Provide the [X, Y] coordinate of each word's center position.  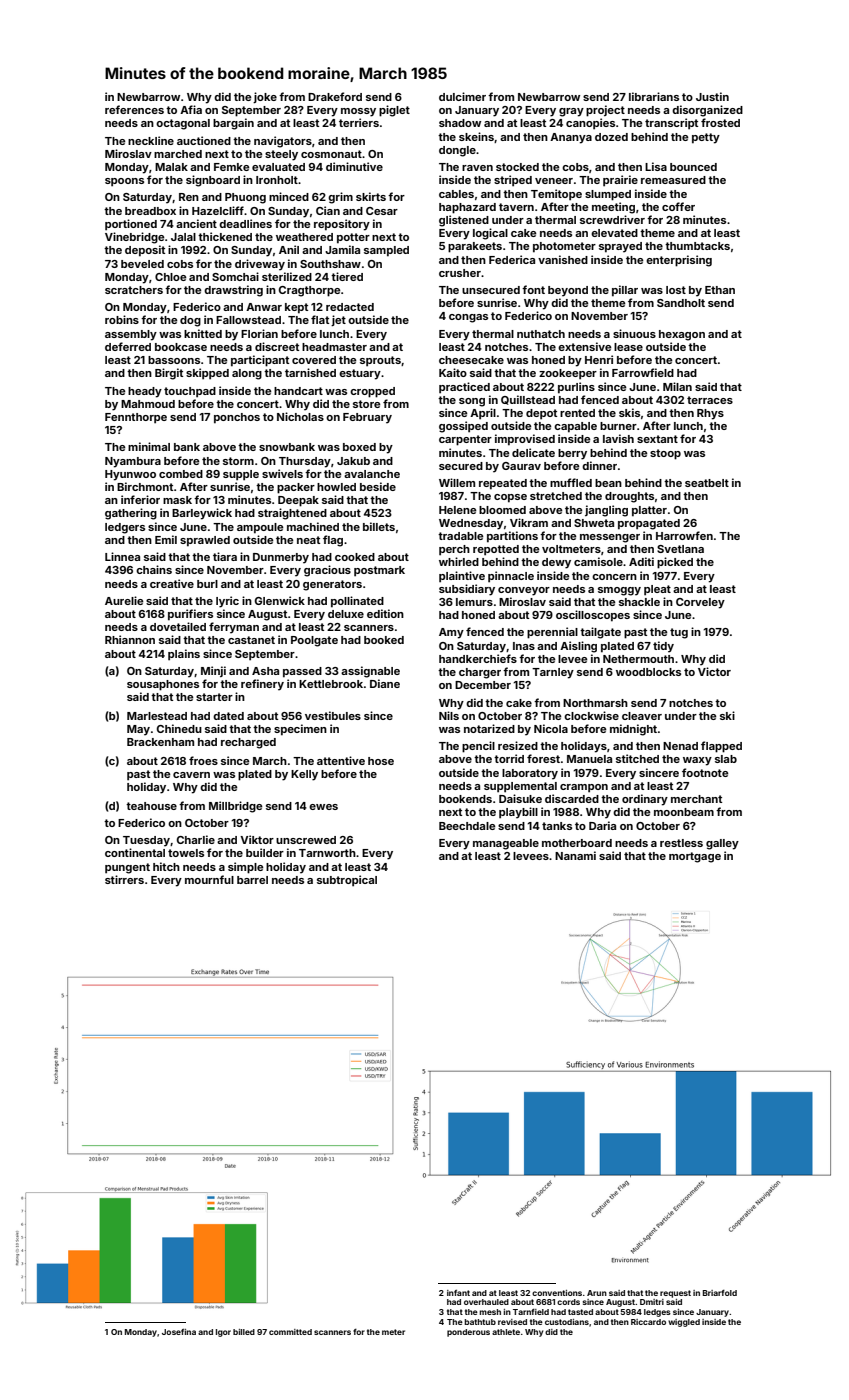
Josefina [179, 1332]
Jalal [183, 237]
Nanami [575, 855]
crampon [584, 788]
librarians [654, 96]
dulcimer [462, 96]
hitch [166, 866]
